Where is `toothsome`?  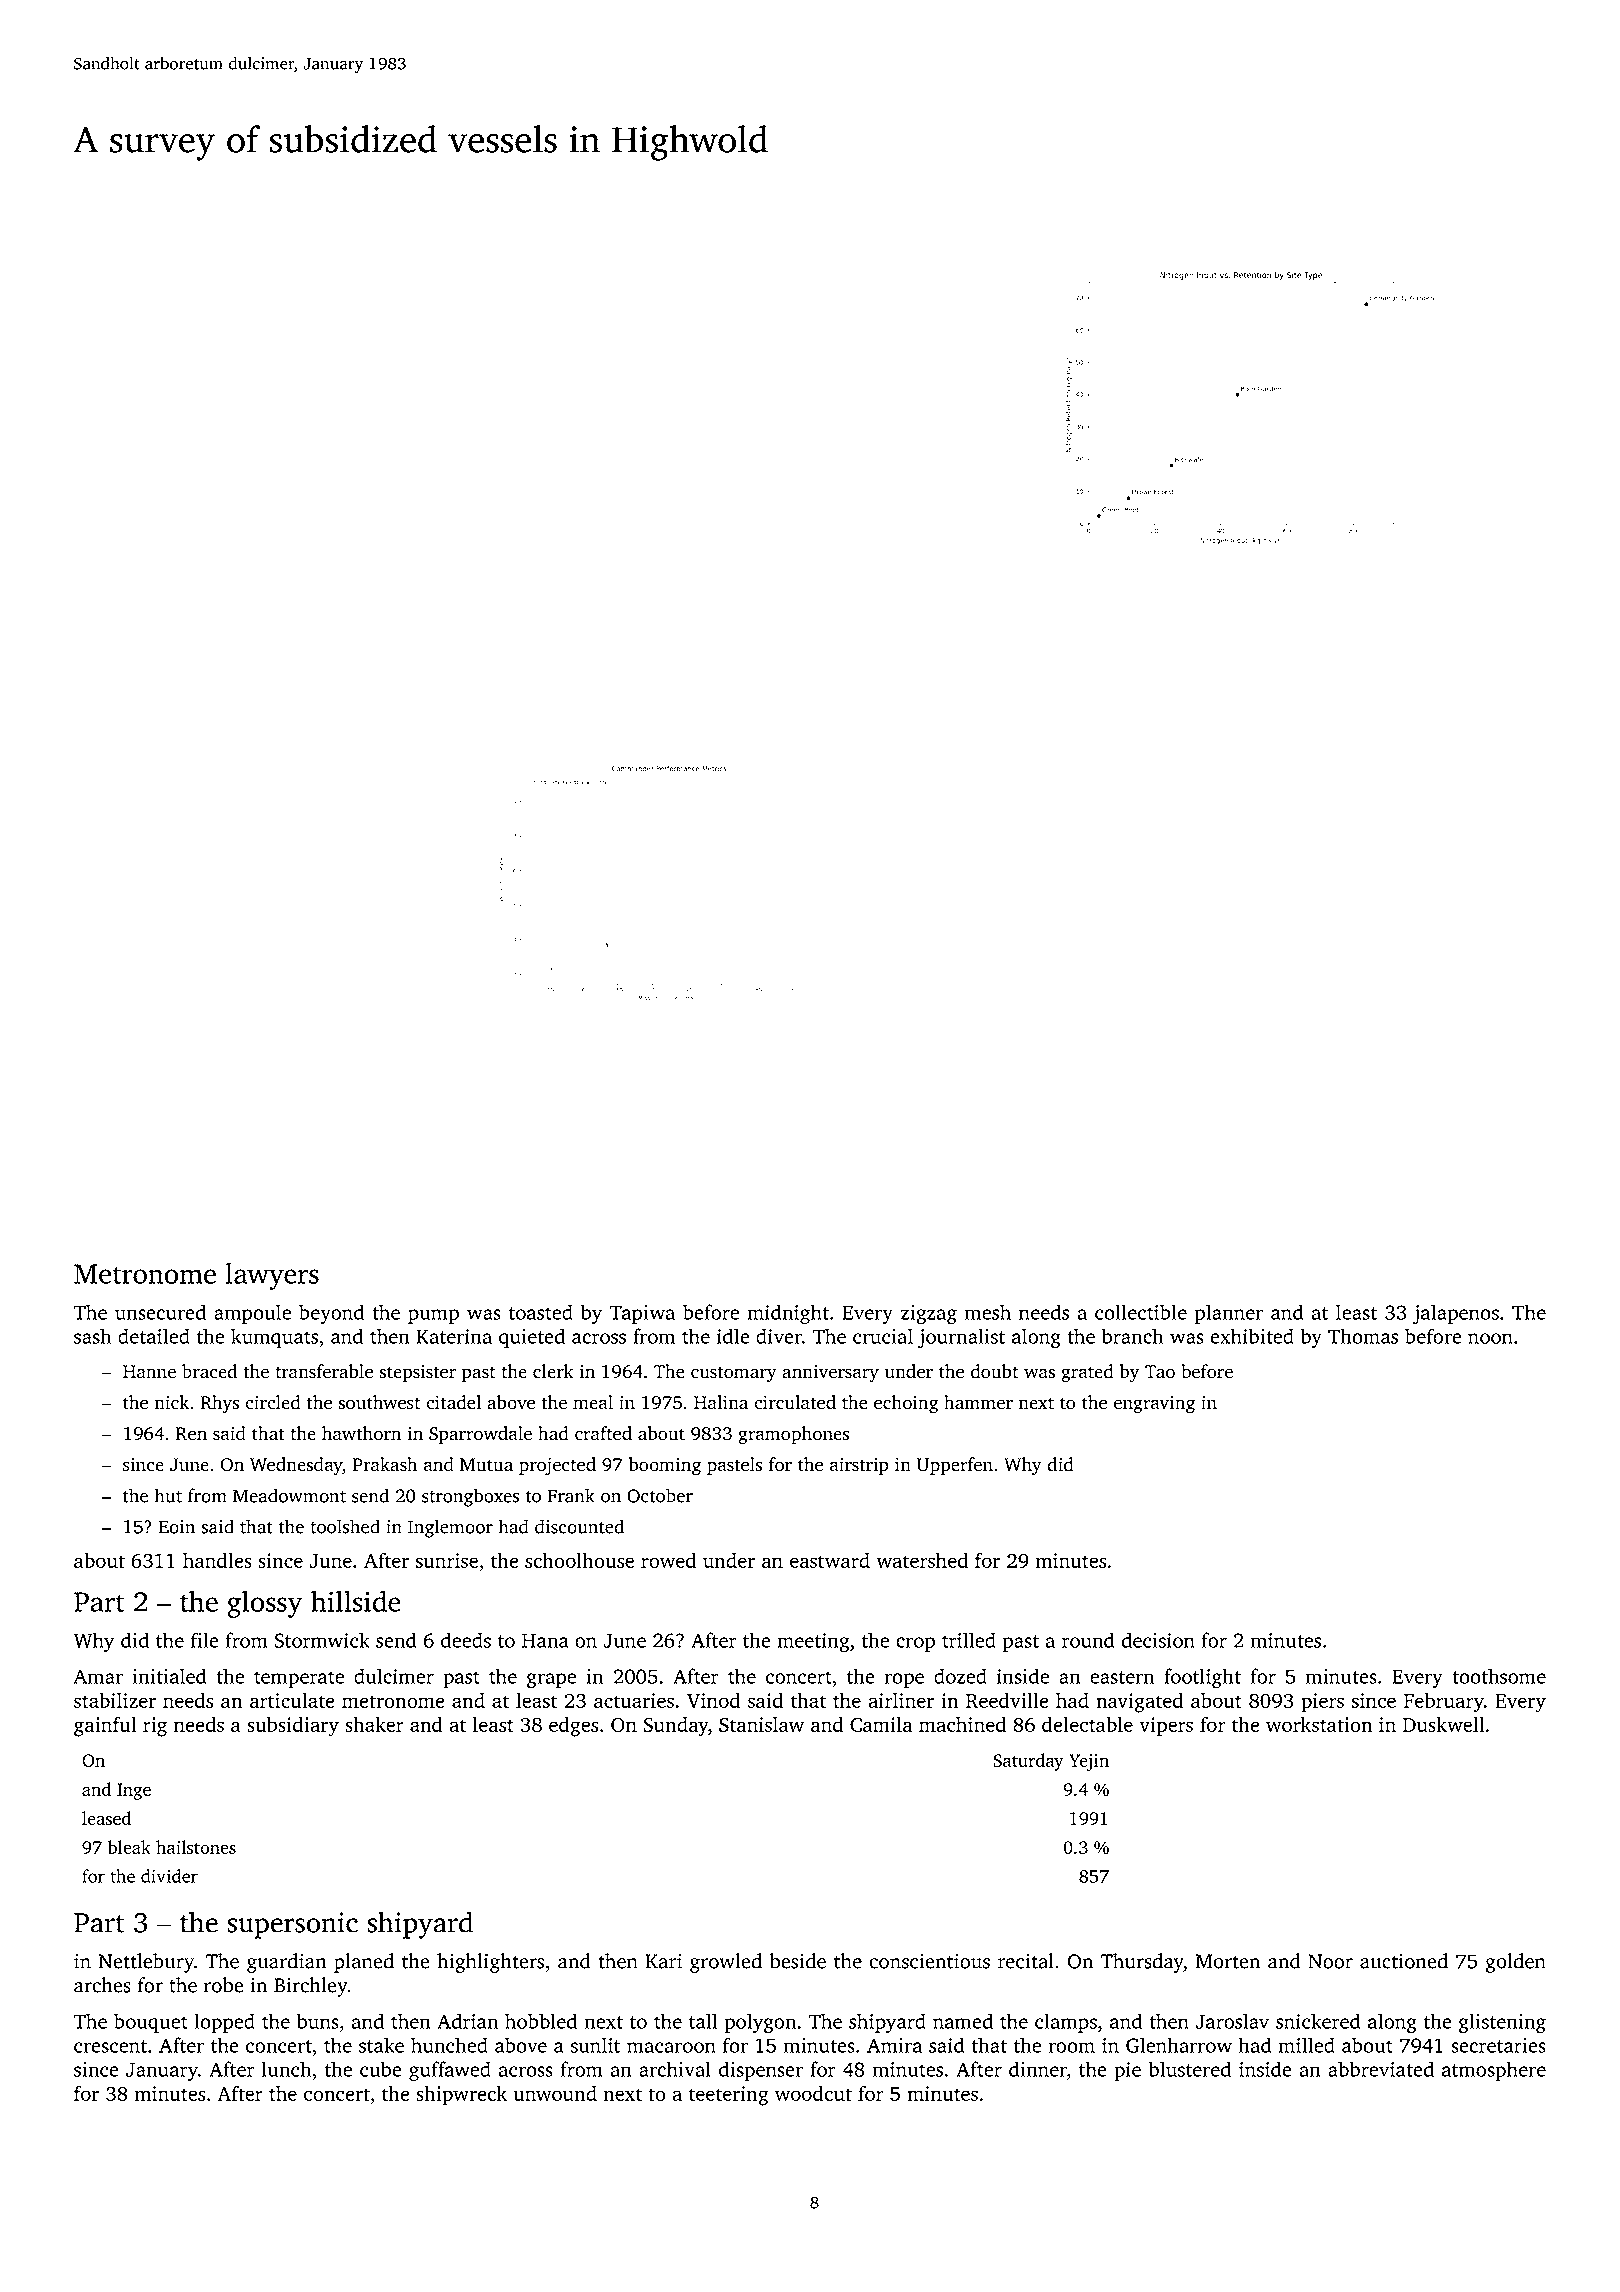
toothsome is located at coordinates (1499, 1676).
